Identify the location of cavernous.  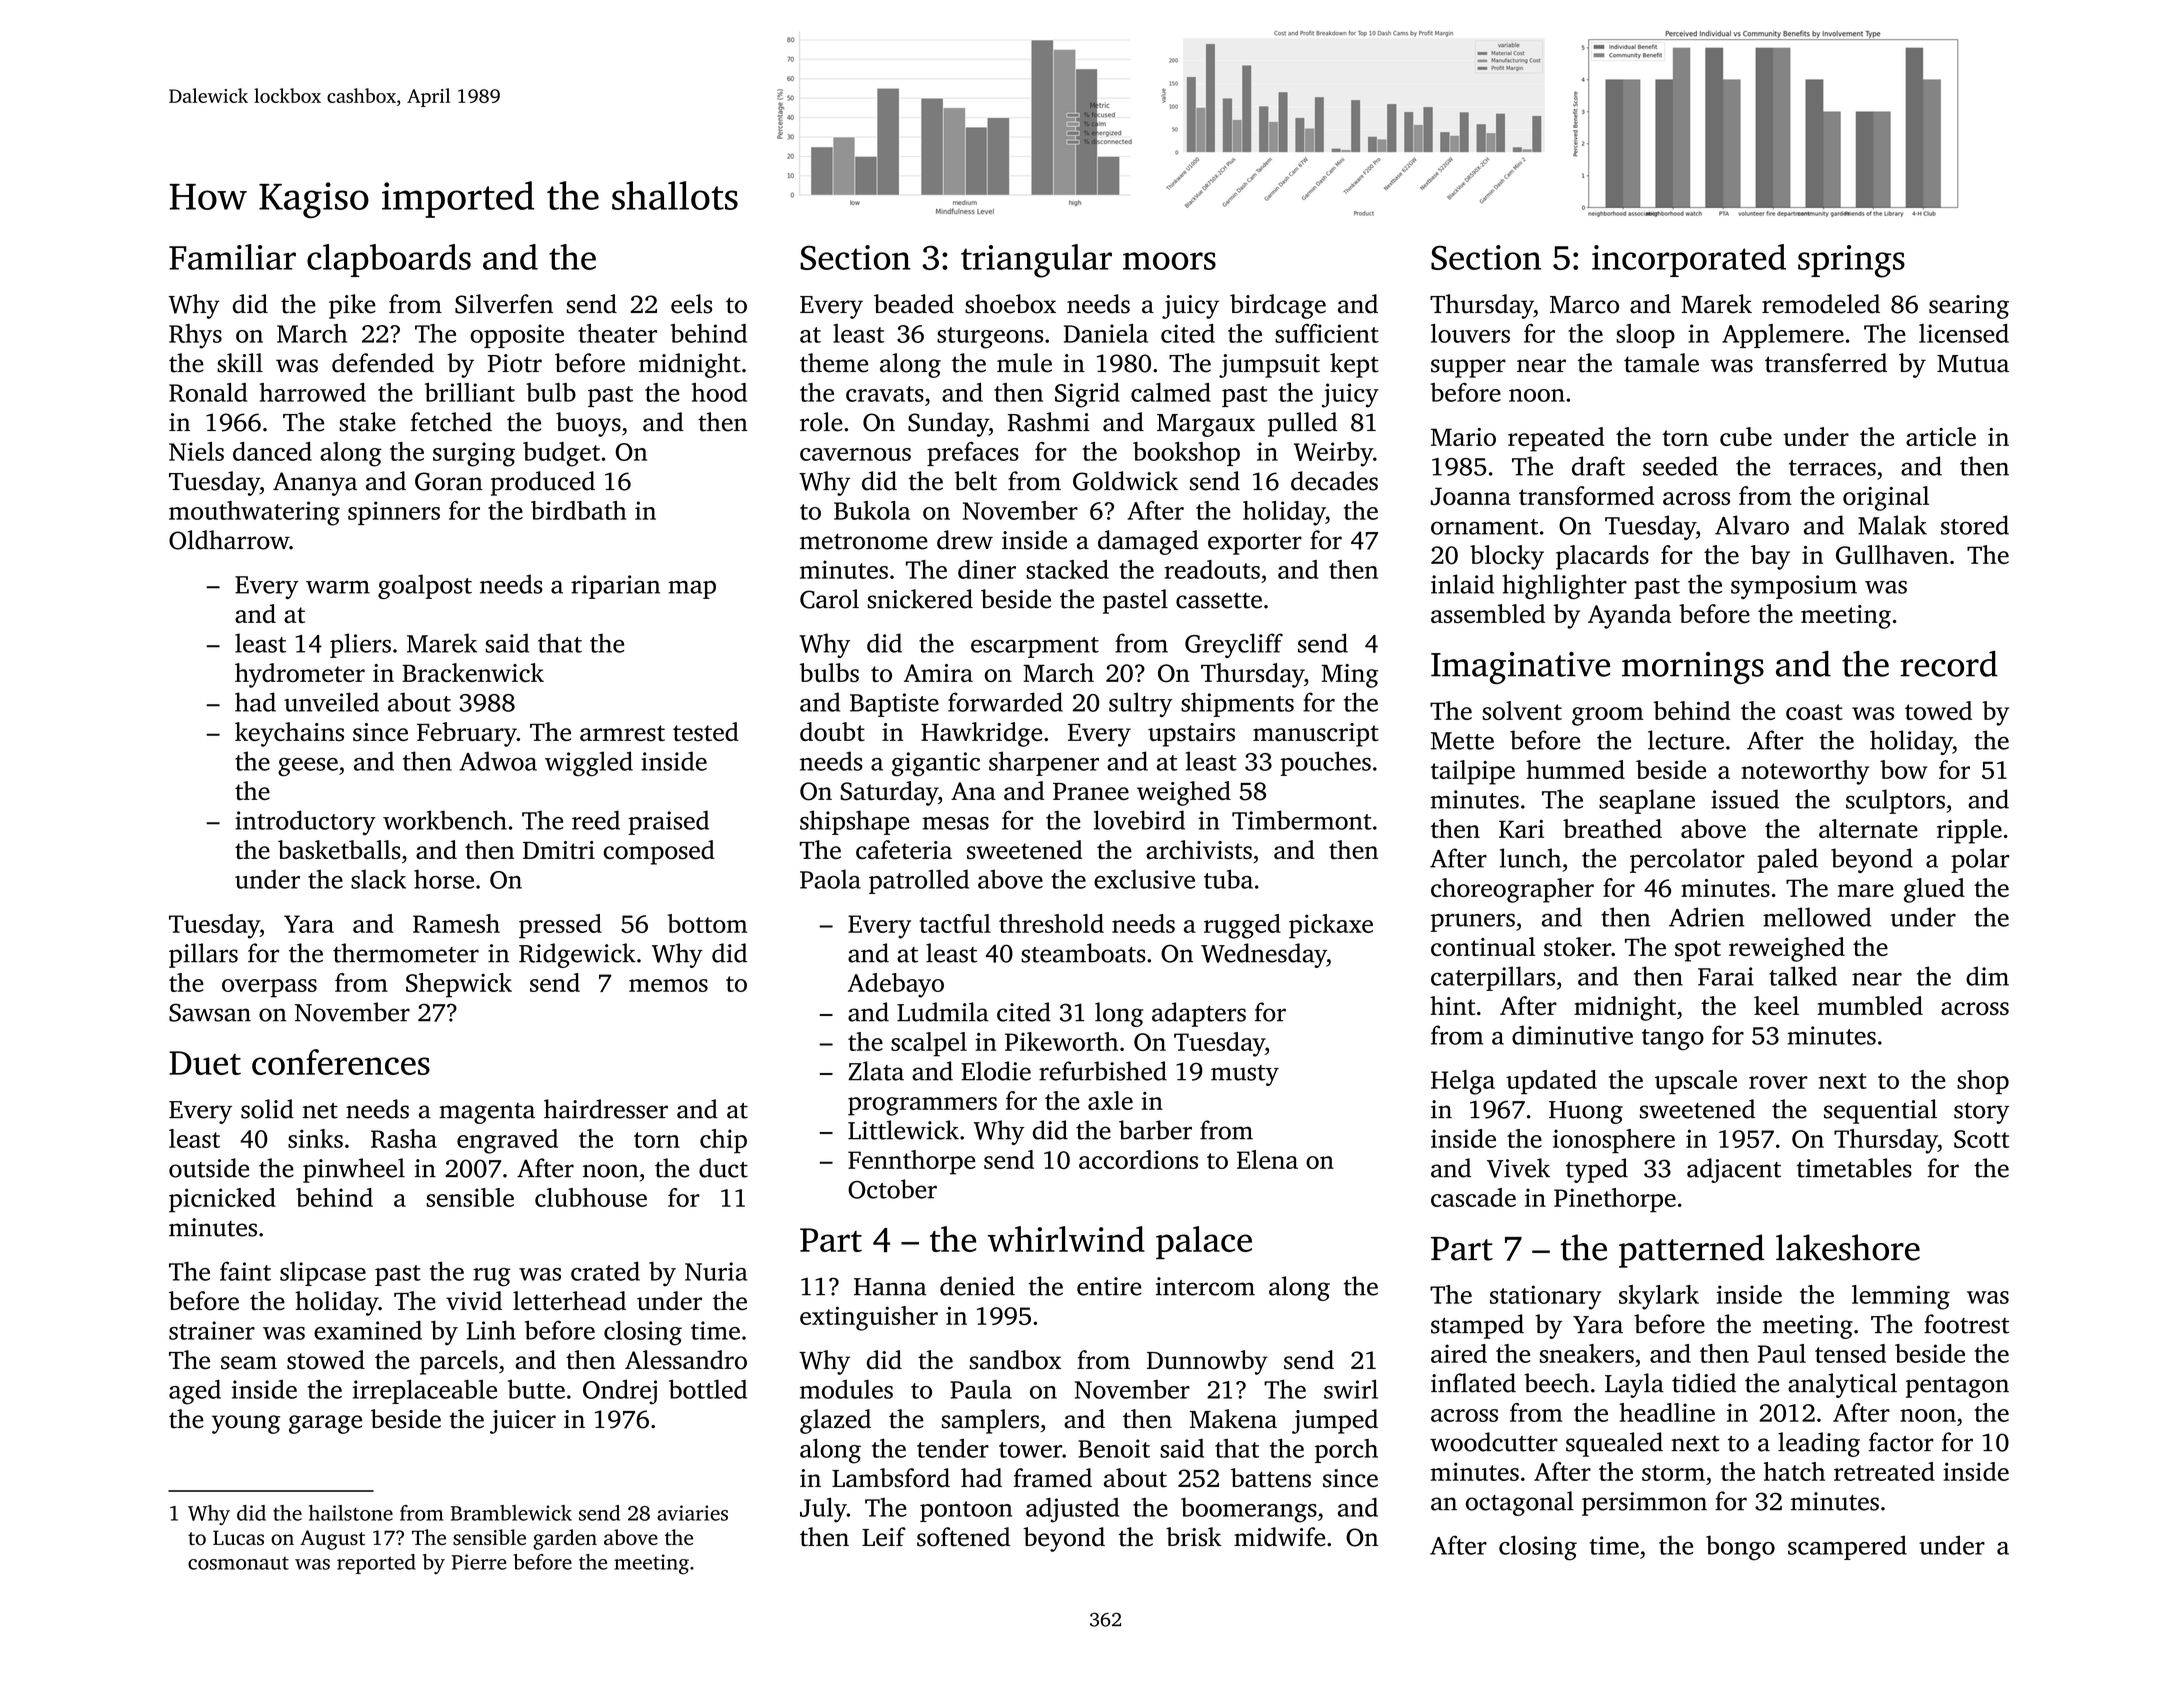
(855, 454).
